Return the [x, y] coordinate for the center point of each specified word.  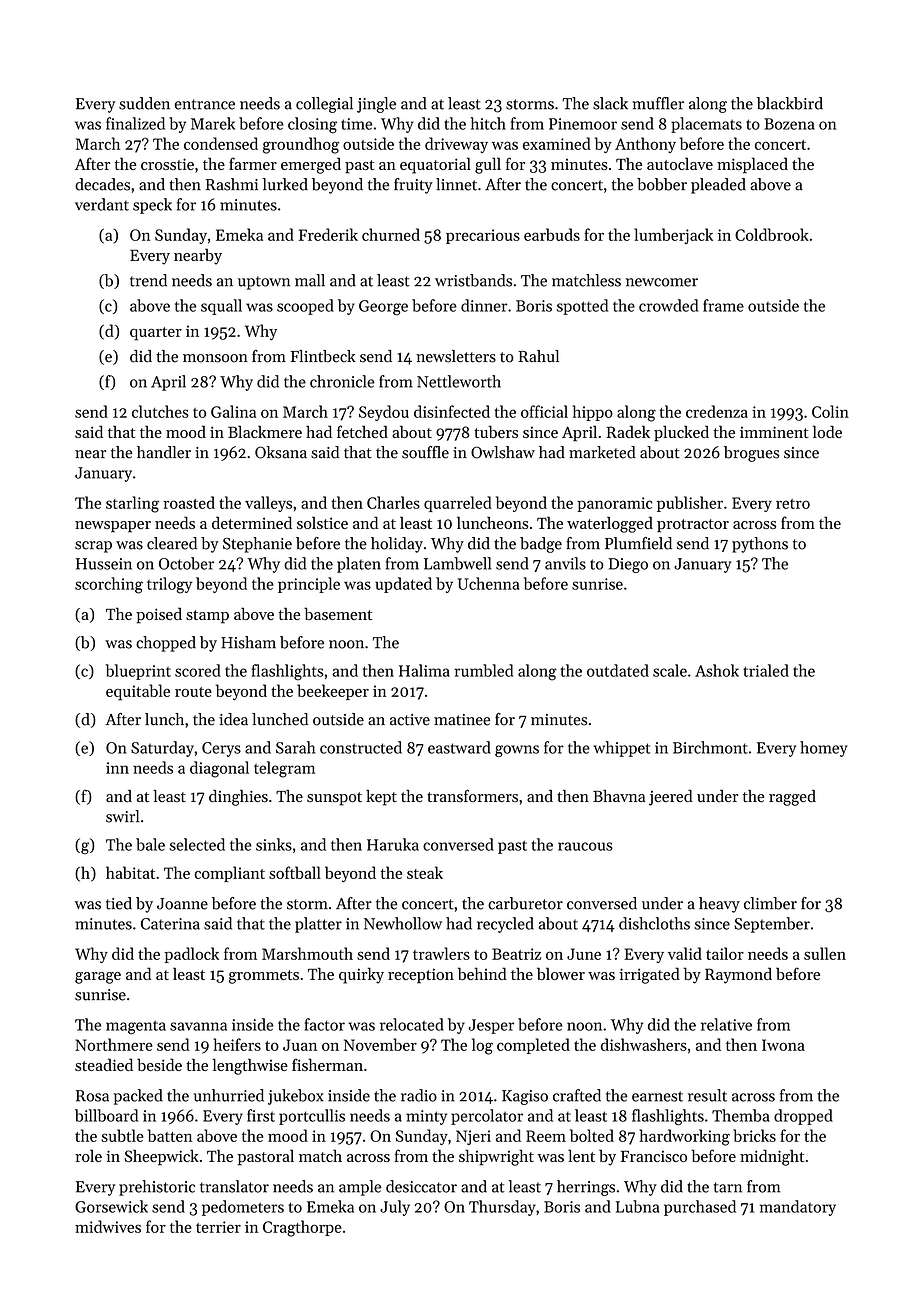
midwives [108, 1226]
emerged [311, 165]
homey [824, 749]
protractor [693, 526]
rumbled [483, 670]
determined [252, 522]
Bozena [789, 124]
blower [561, 973]
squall [221, 307]
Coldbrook [772, 234]
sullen [825, 953]
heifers [237, 1044]
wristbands [473, 280]
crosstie [167, 164]
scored [198, 670]
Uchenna [489, 583]
